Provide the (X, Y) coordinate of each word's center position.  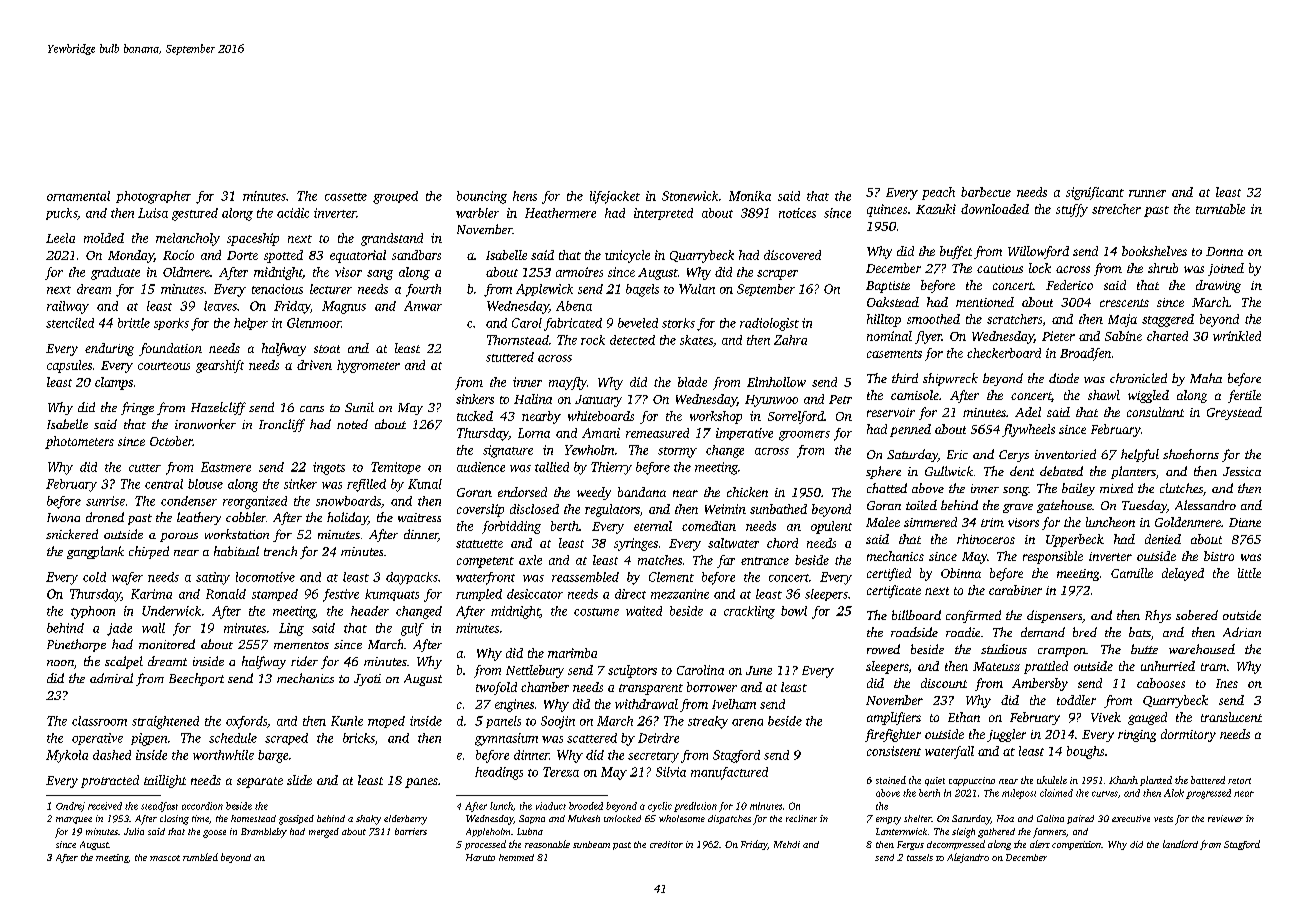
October (171, 441)
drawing (1218, 286)
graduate (115, 273)
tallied (552, 467)
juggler (1006, 735)
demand (1043, 632)
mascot (165, 858)
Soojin (558, 722)
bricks (359, 738)
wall (153, 628)
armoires (579, 272)
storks (678, 323)
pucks (61, 214)
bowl (794, 611)
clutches (1181, 488)
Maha (1206, 378)
